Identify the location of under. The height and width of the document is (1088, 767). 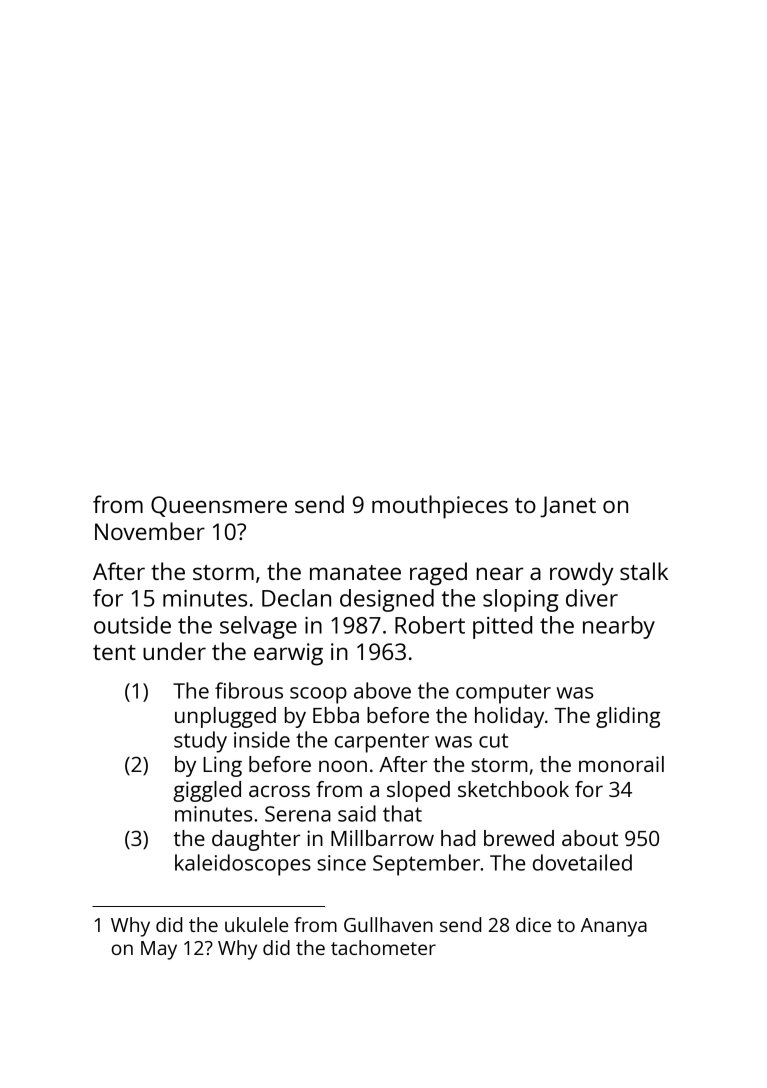
(174, 651).
